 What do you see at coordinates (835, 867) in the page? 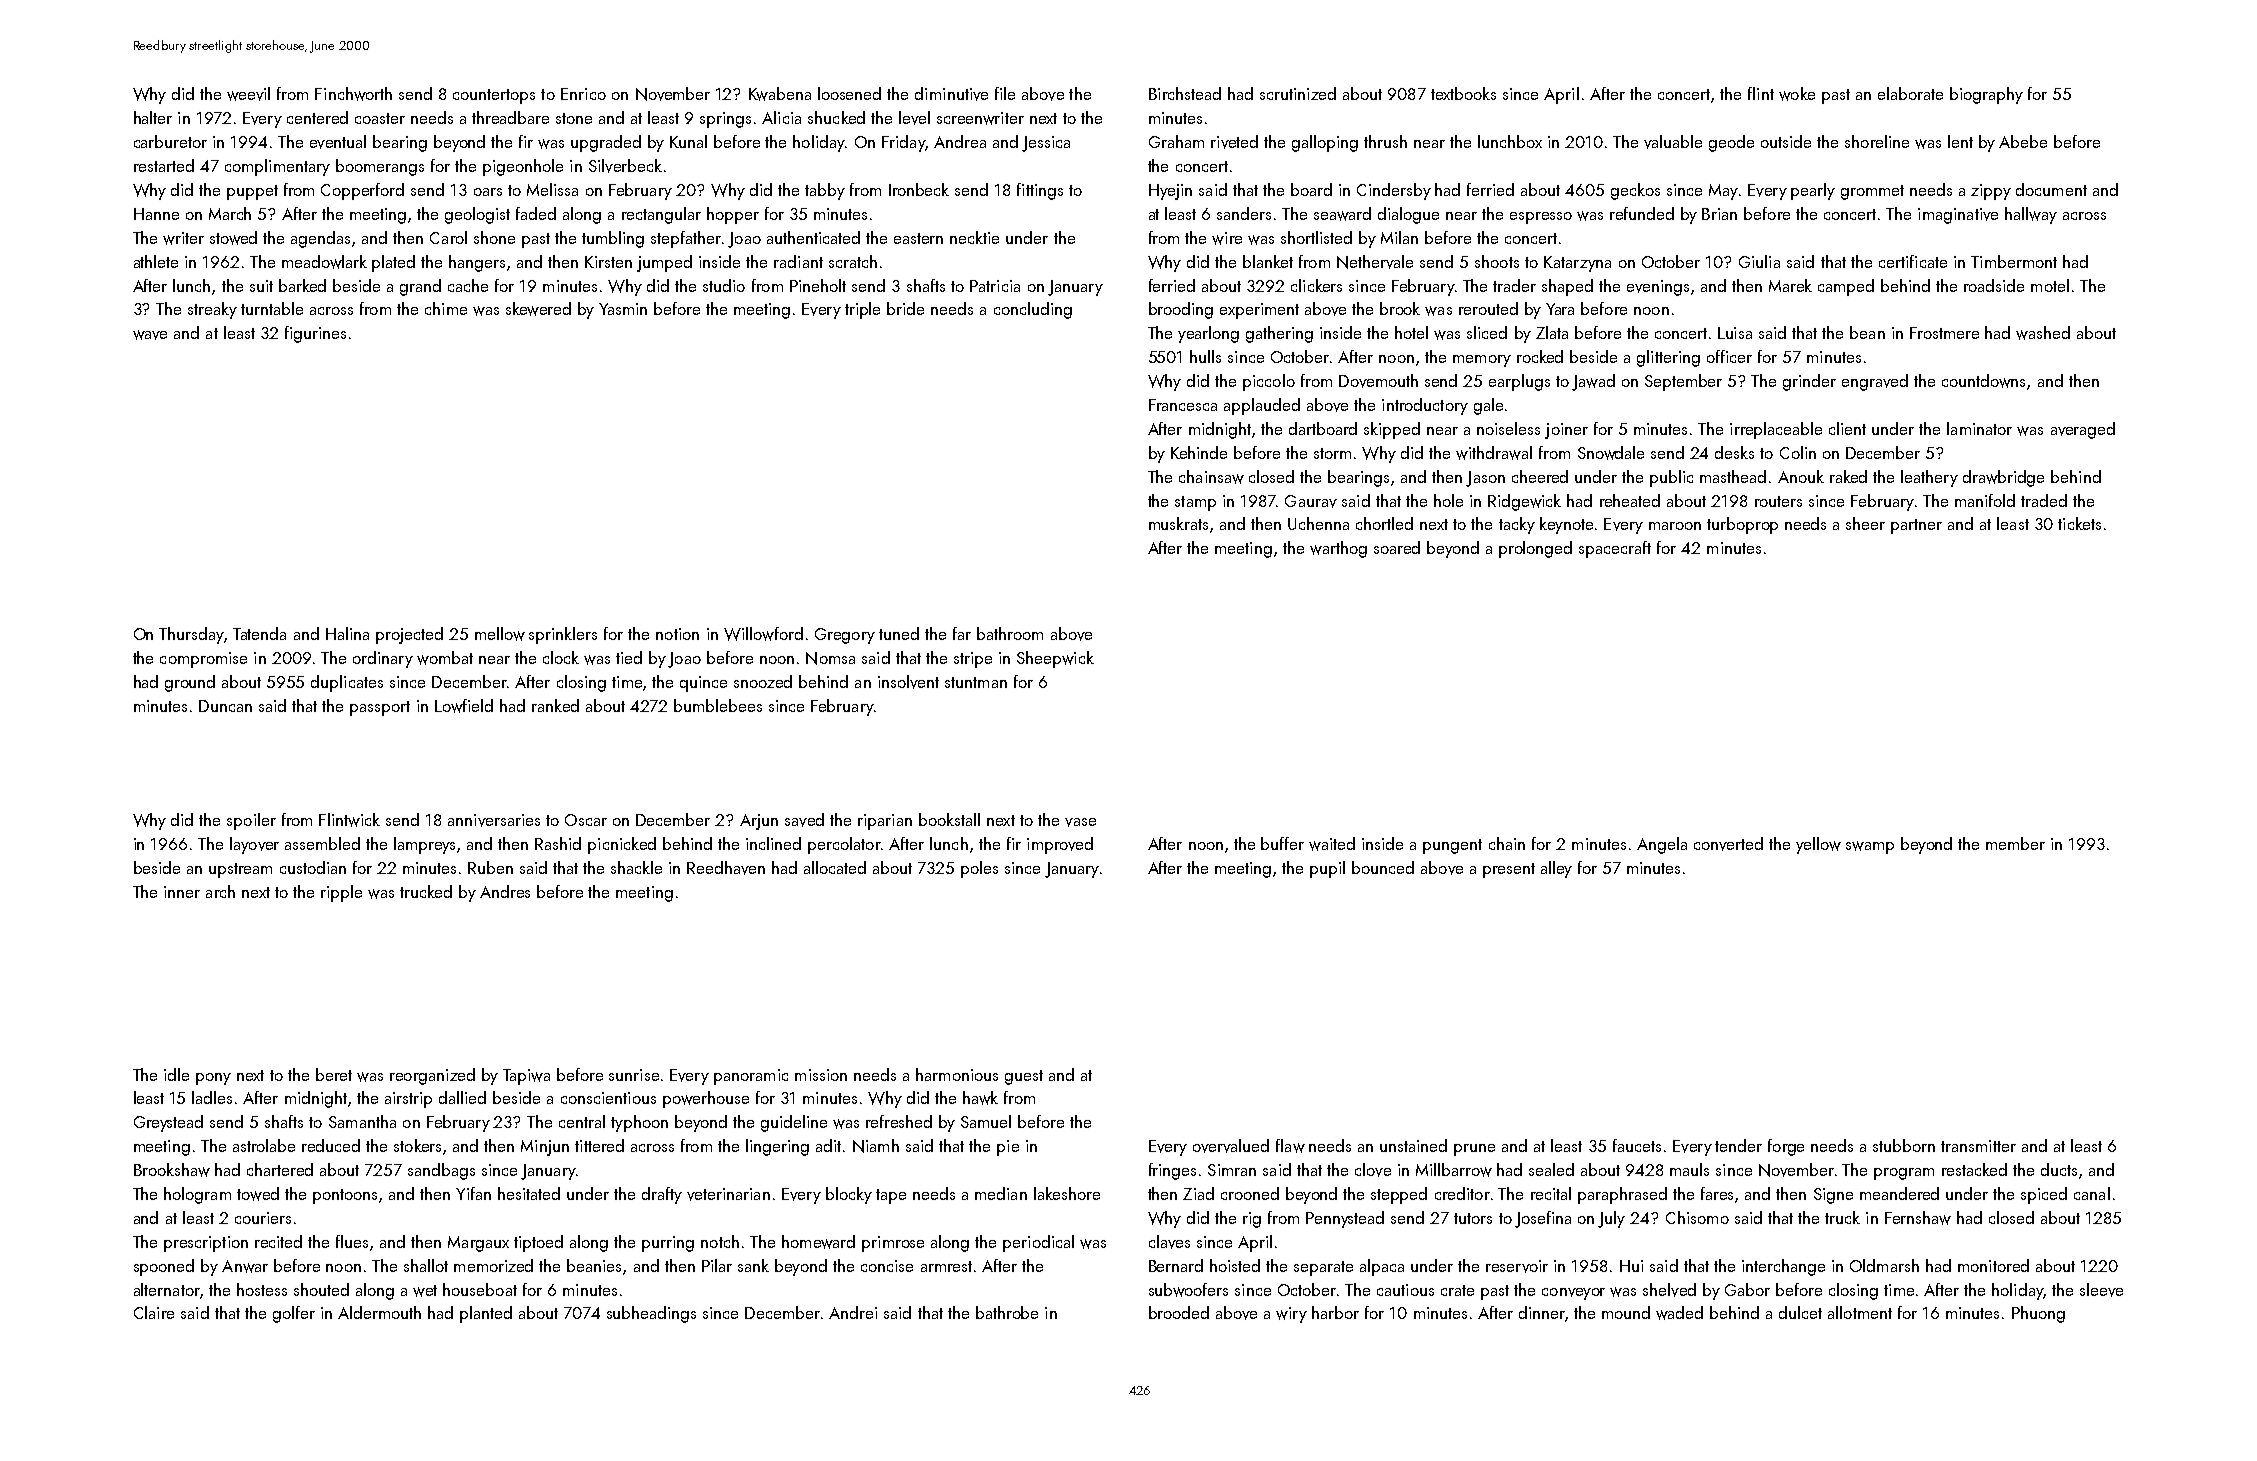
I see `allocated` at bounding box center [835, 867].
